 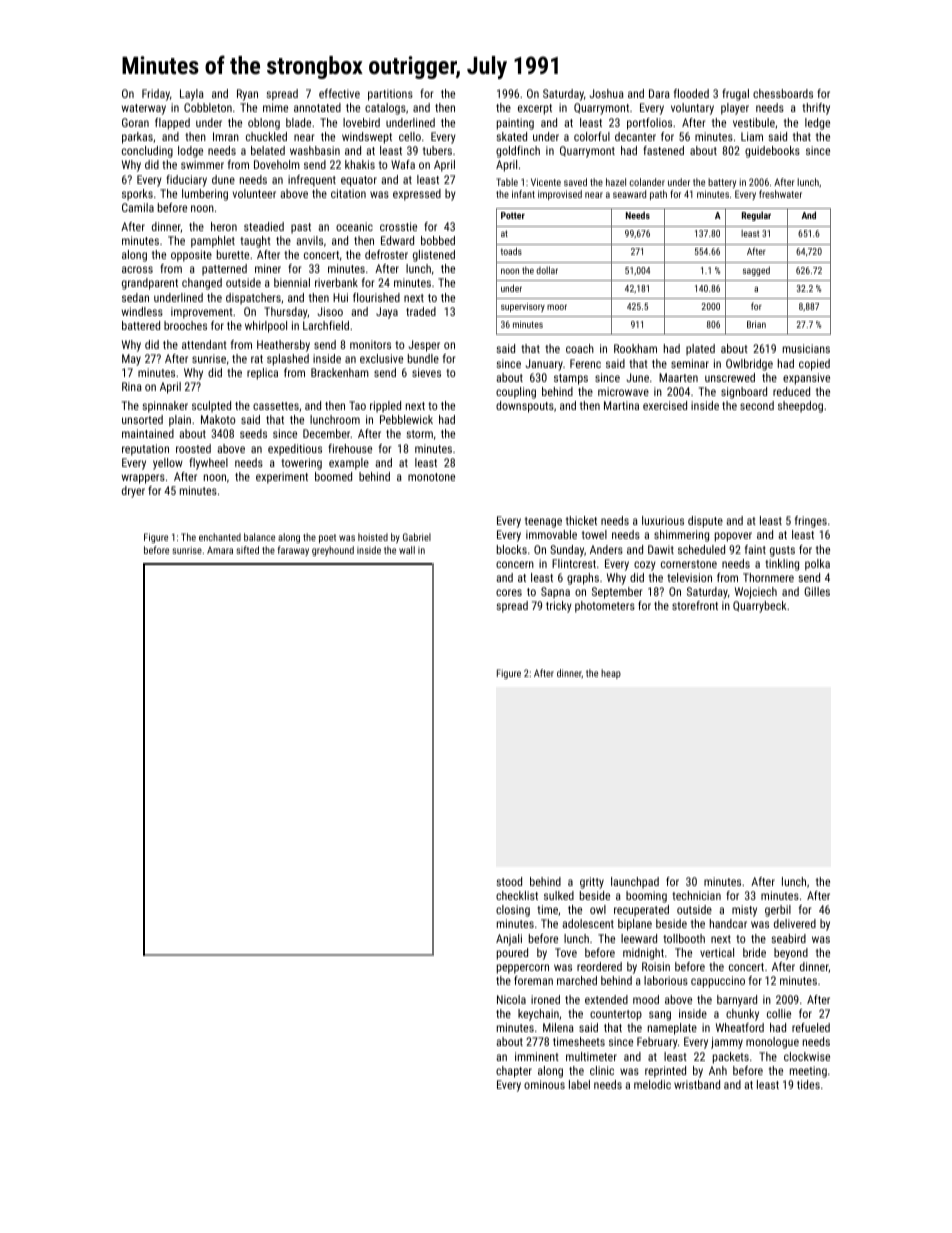 I want to click on cores, so click(x=509, y=592).
